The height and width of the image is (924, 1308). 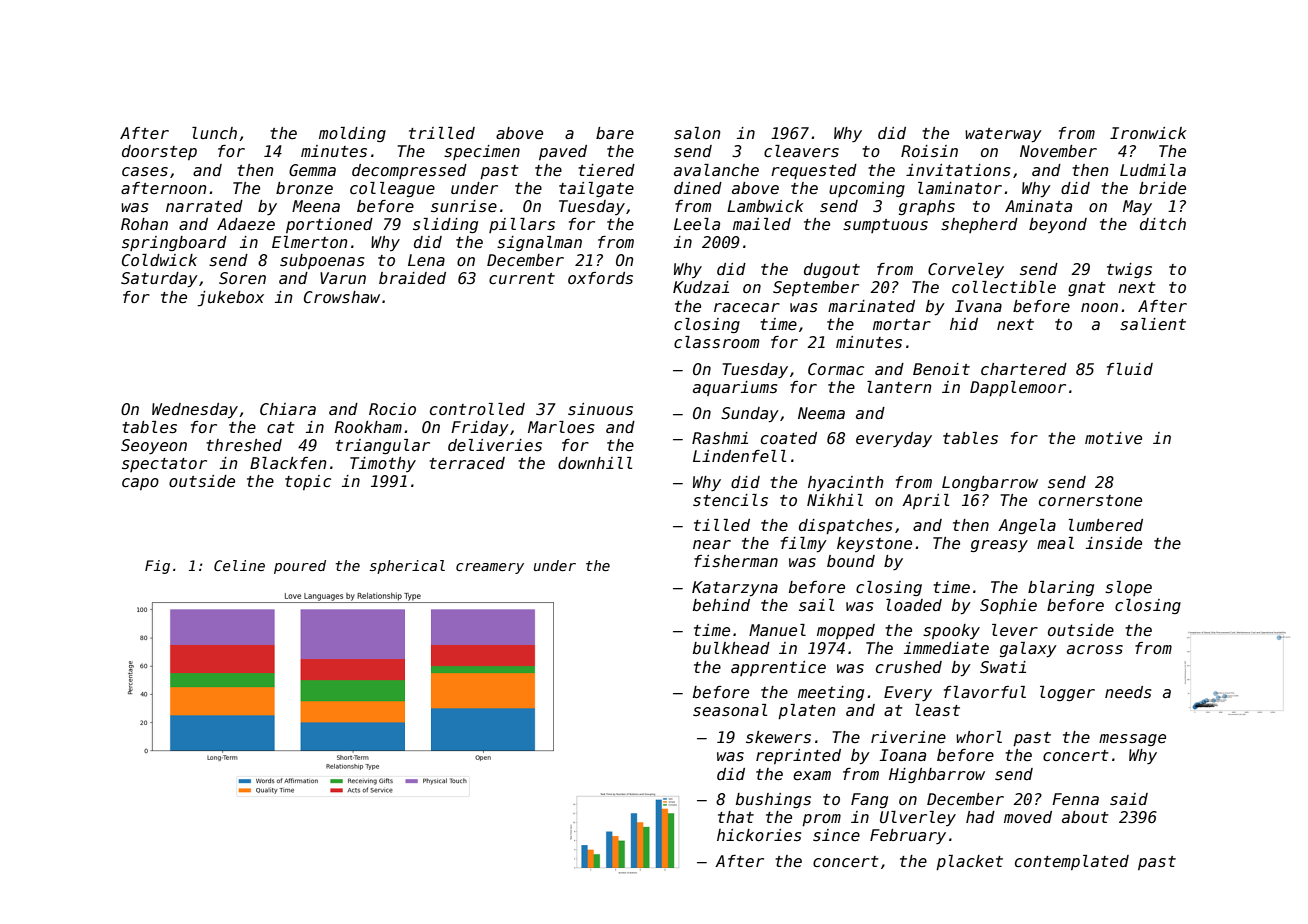 I want to click on decompressed, so click(x=409, y=171).
